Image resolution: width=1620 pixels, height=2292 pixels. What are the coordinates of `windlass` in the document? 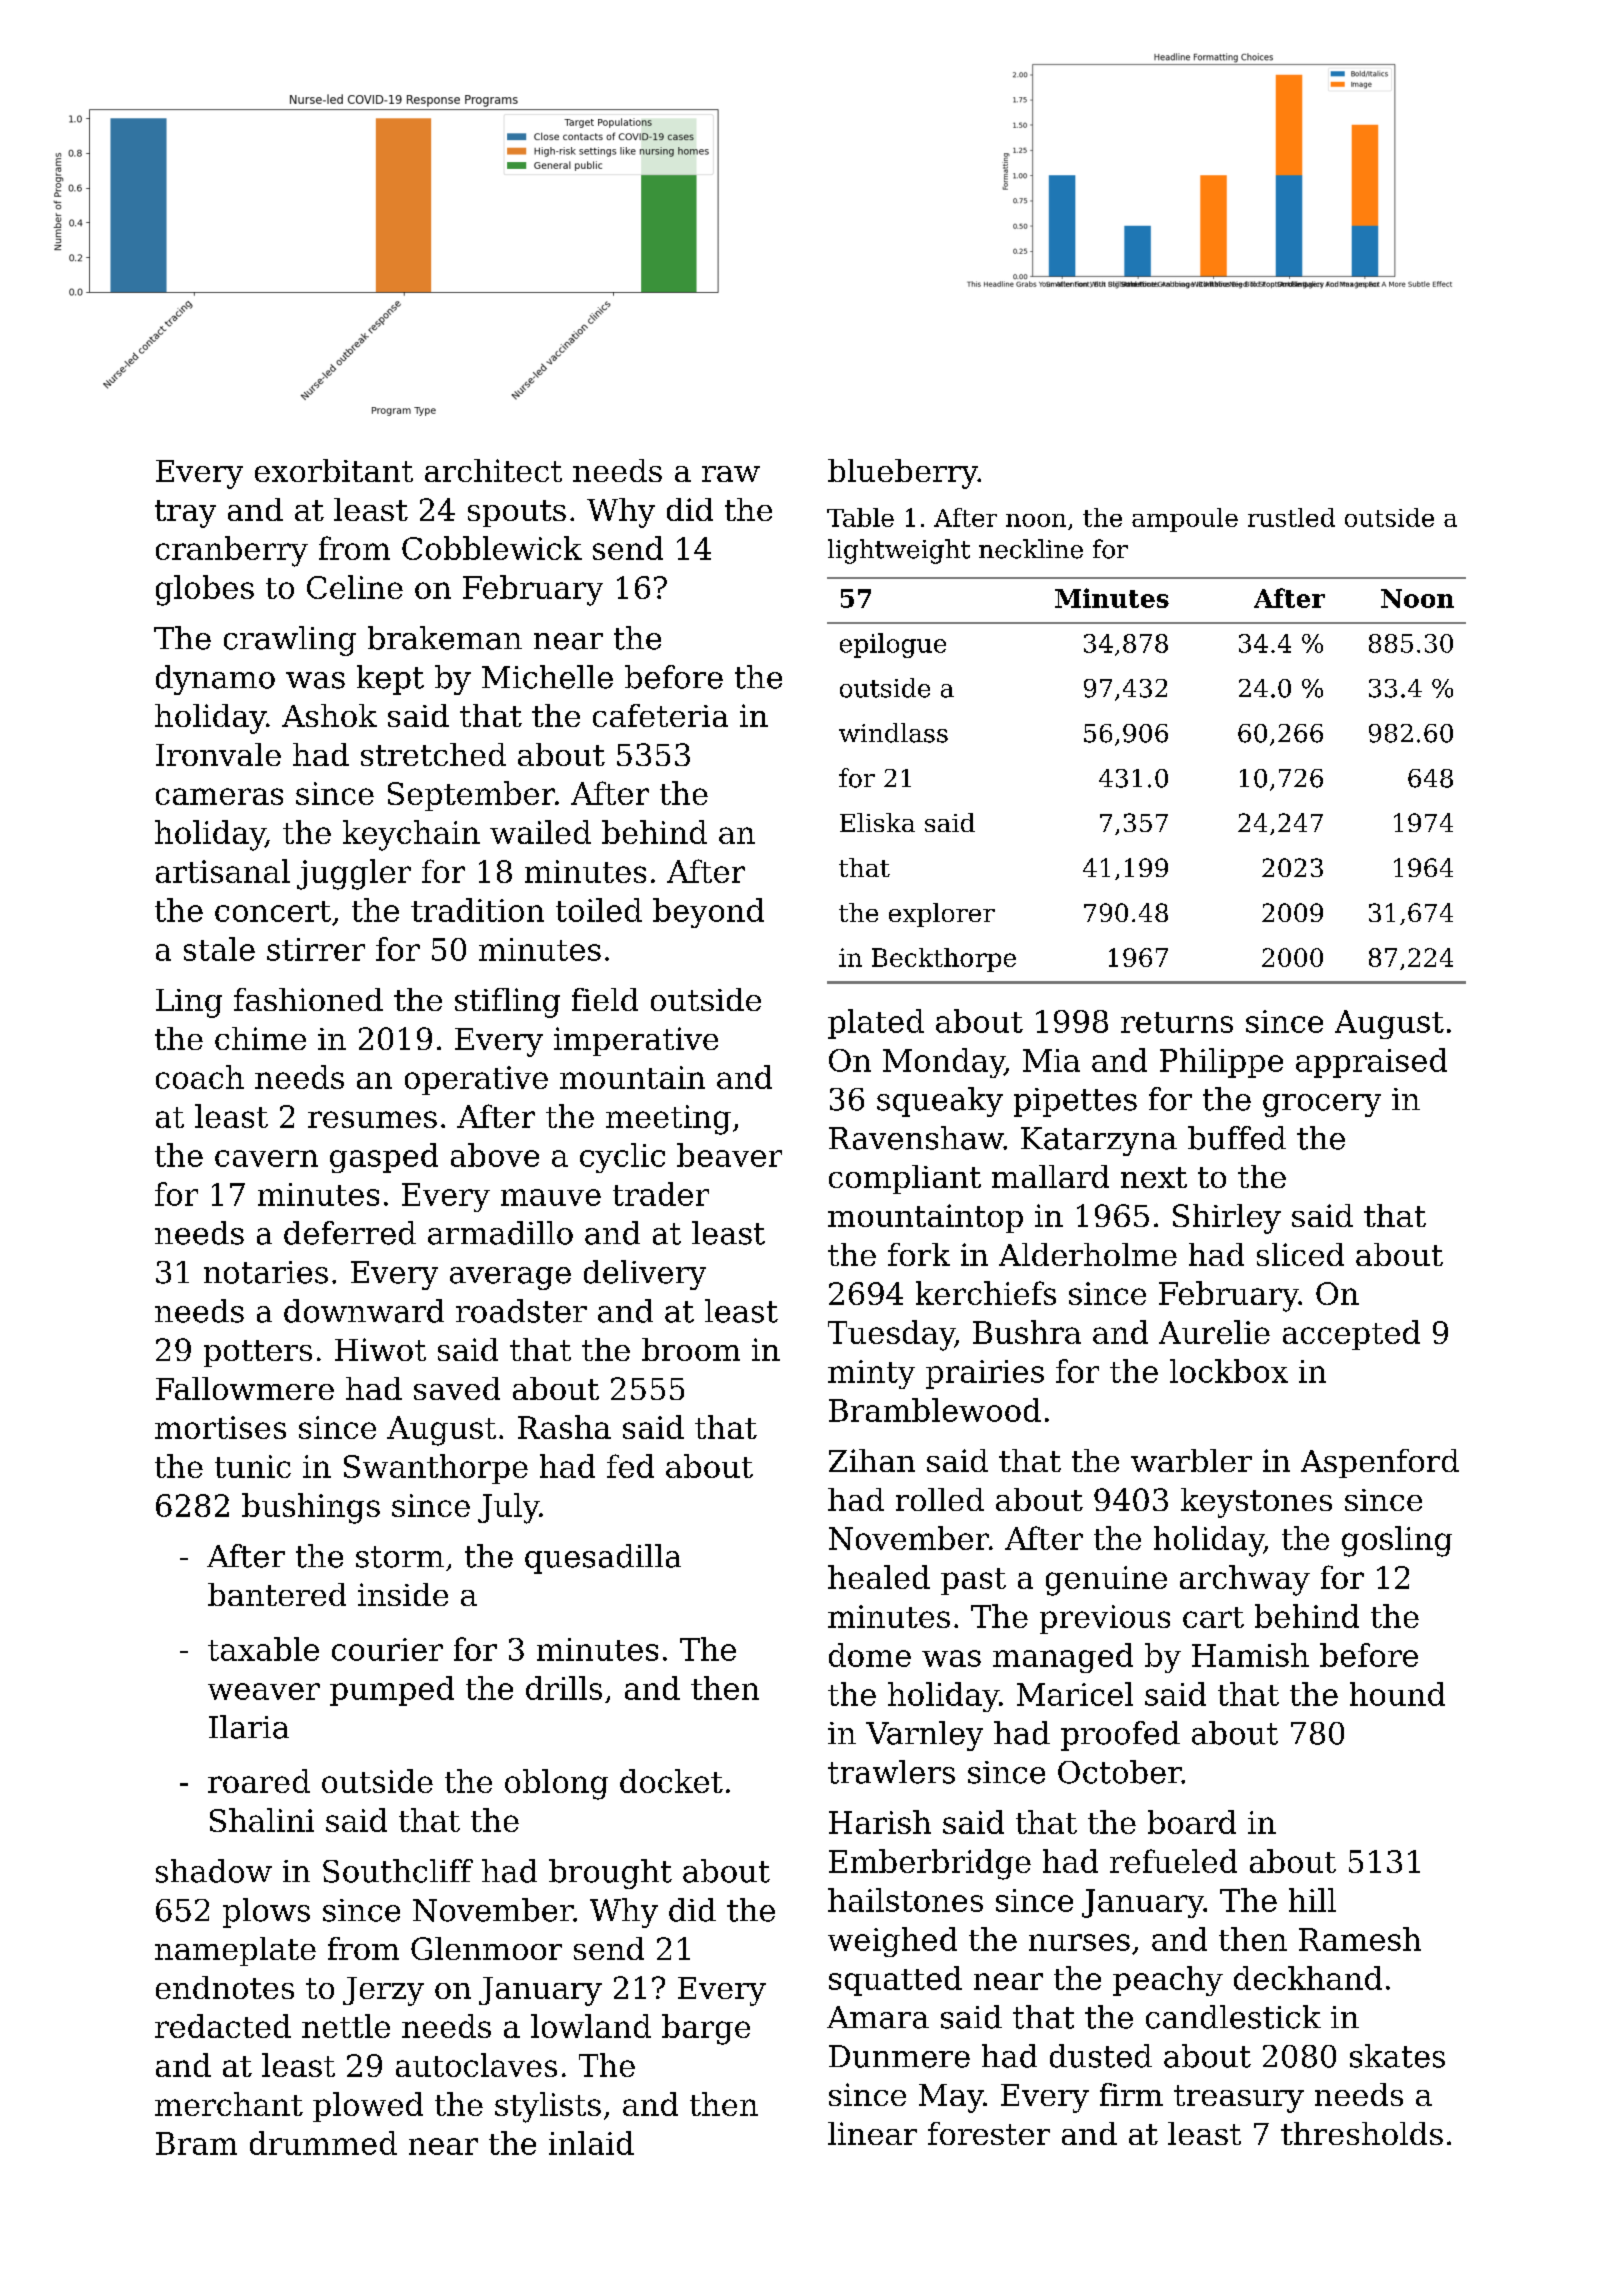 It's located at (893, 733).
